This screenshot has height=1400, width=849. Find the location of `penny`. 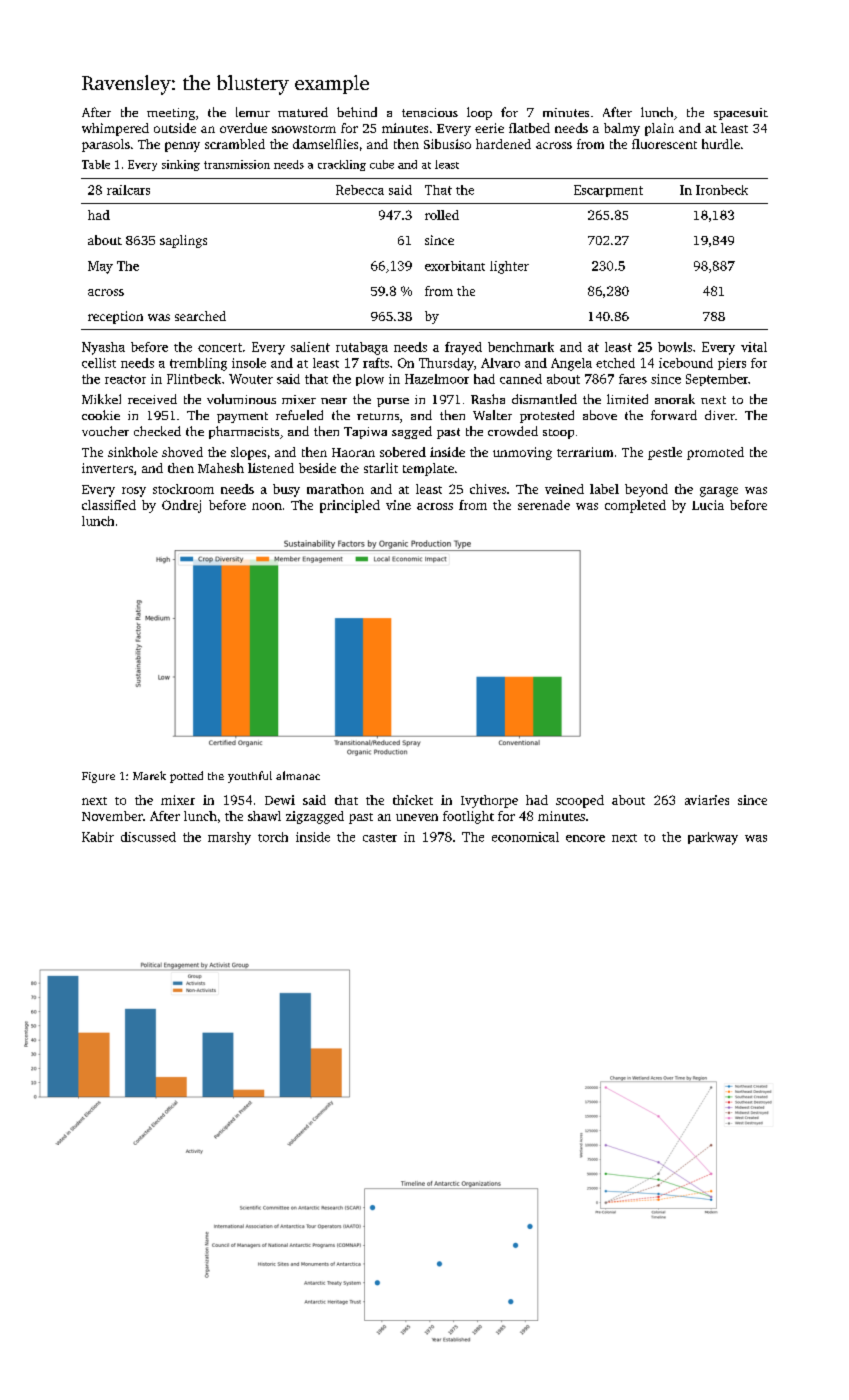

penny is located at coordinates (182, 147).
